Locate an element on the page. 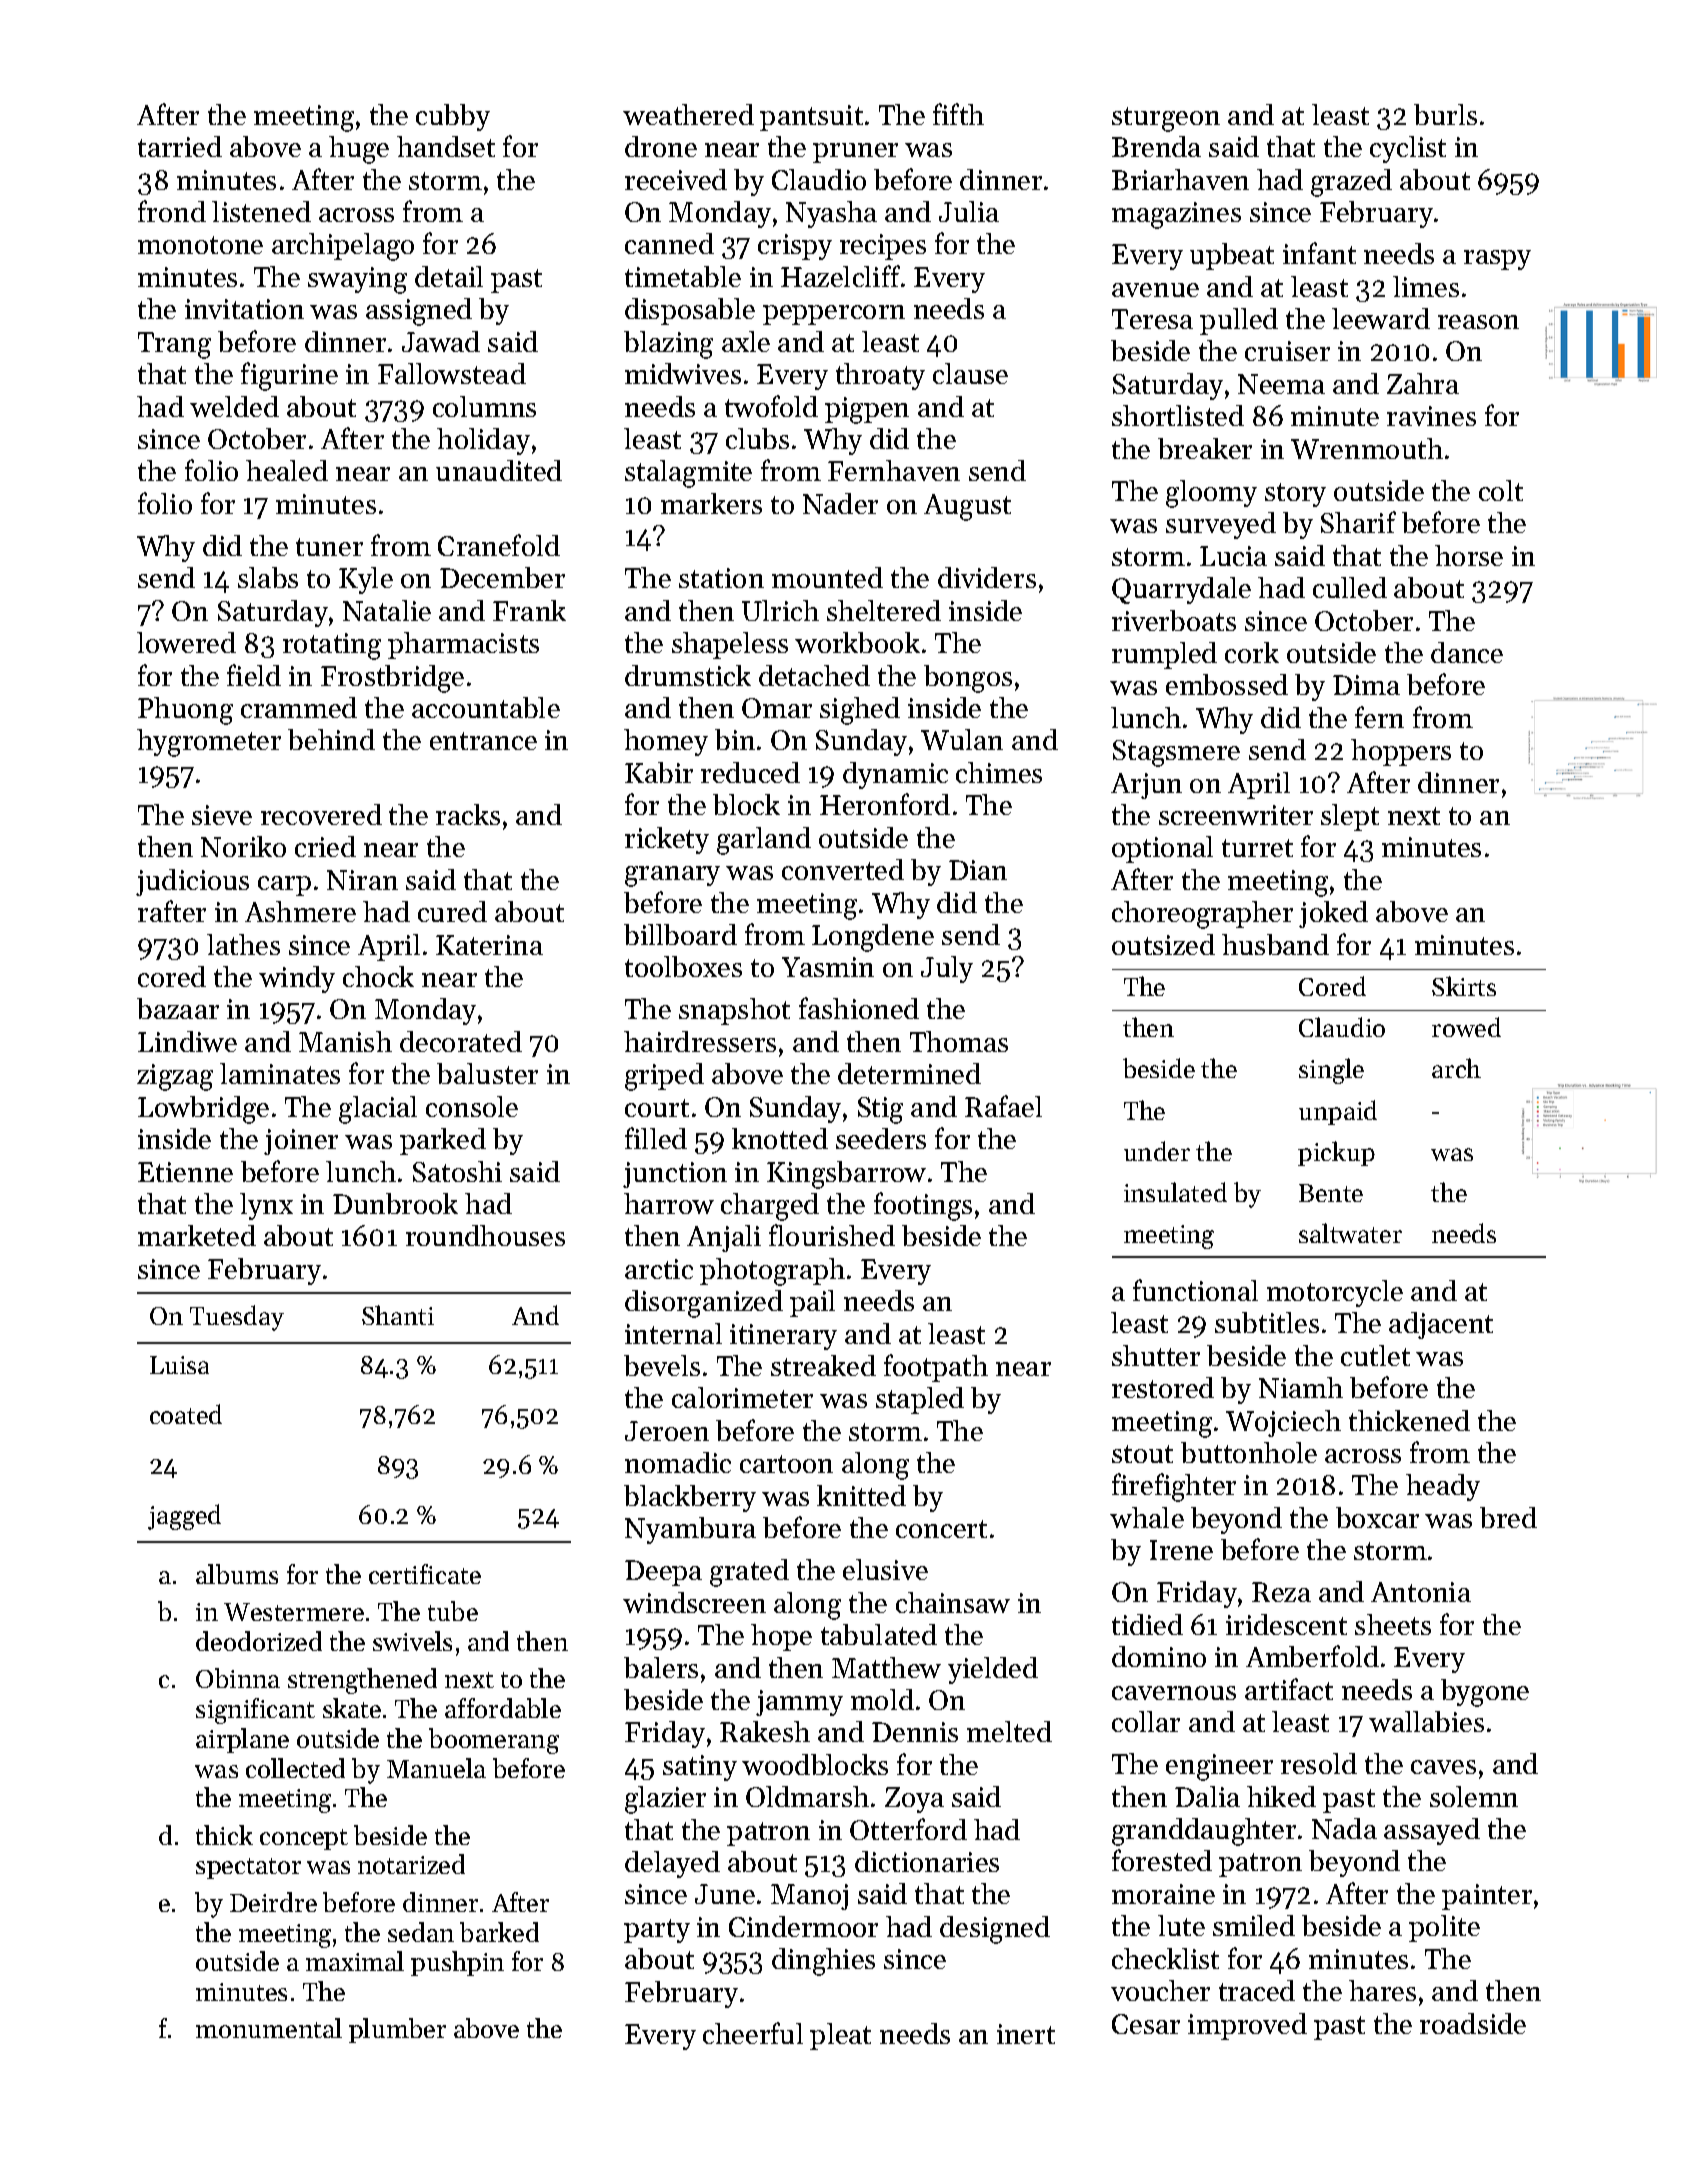 This image has width=1683, height=2178. Antonia is located at coordinates (1421, 1592).
